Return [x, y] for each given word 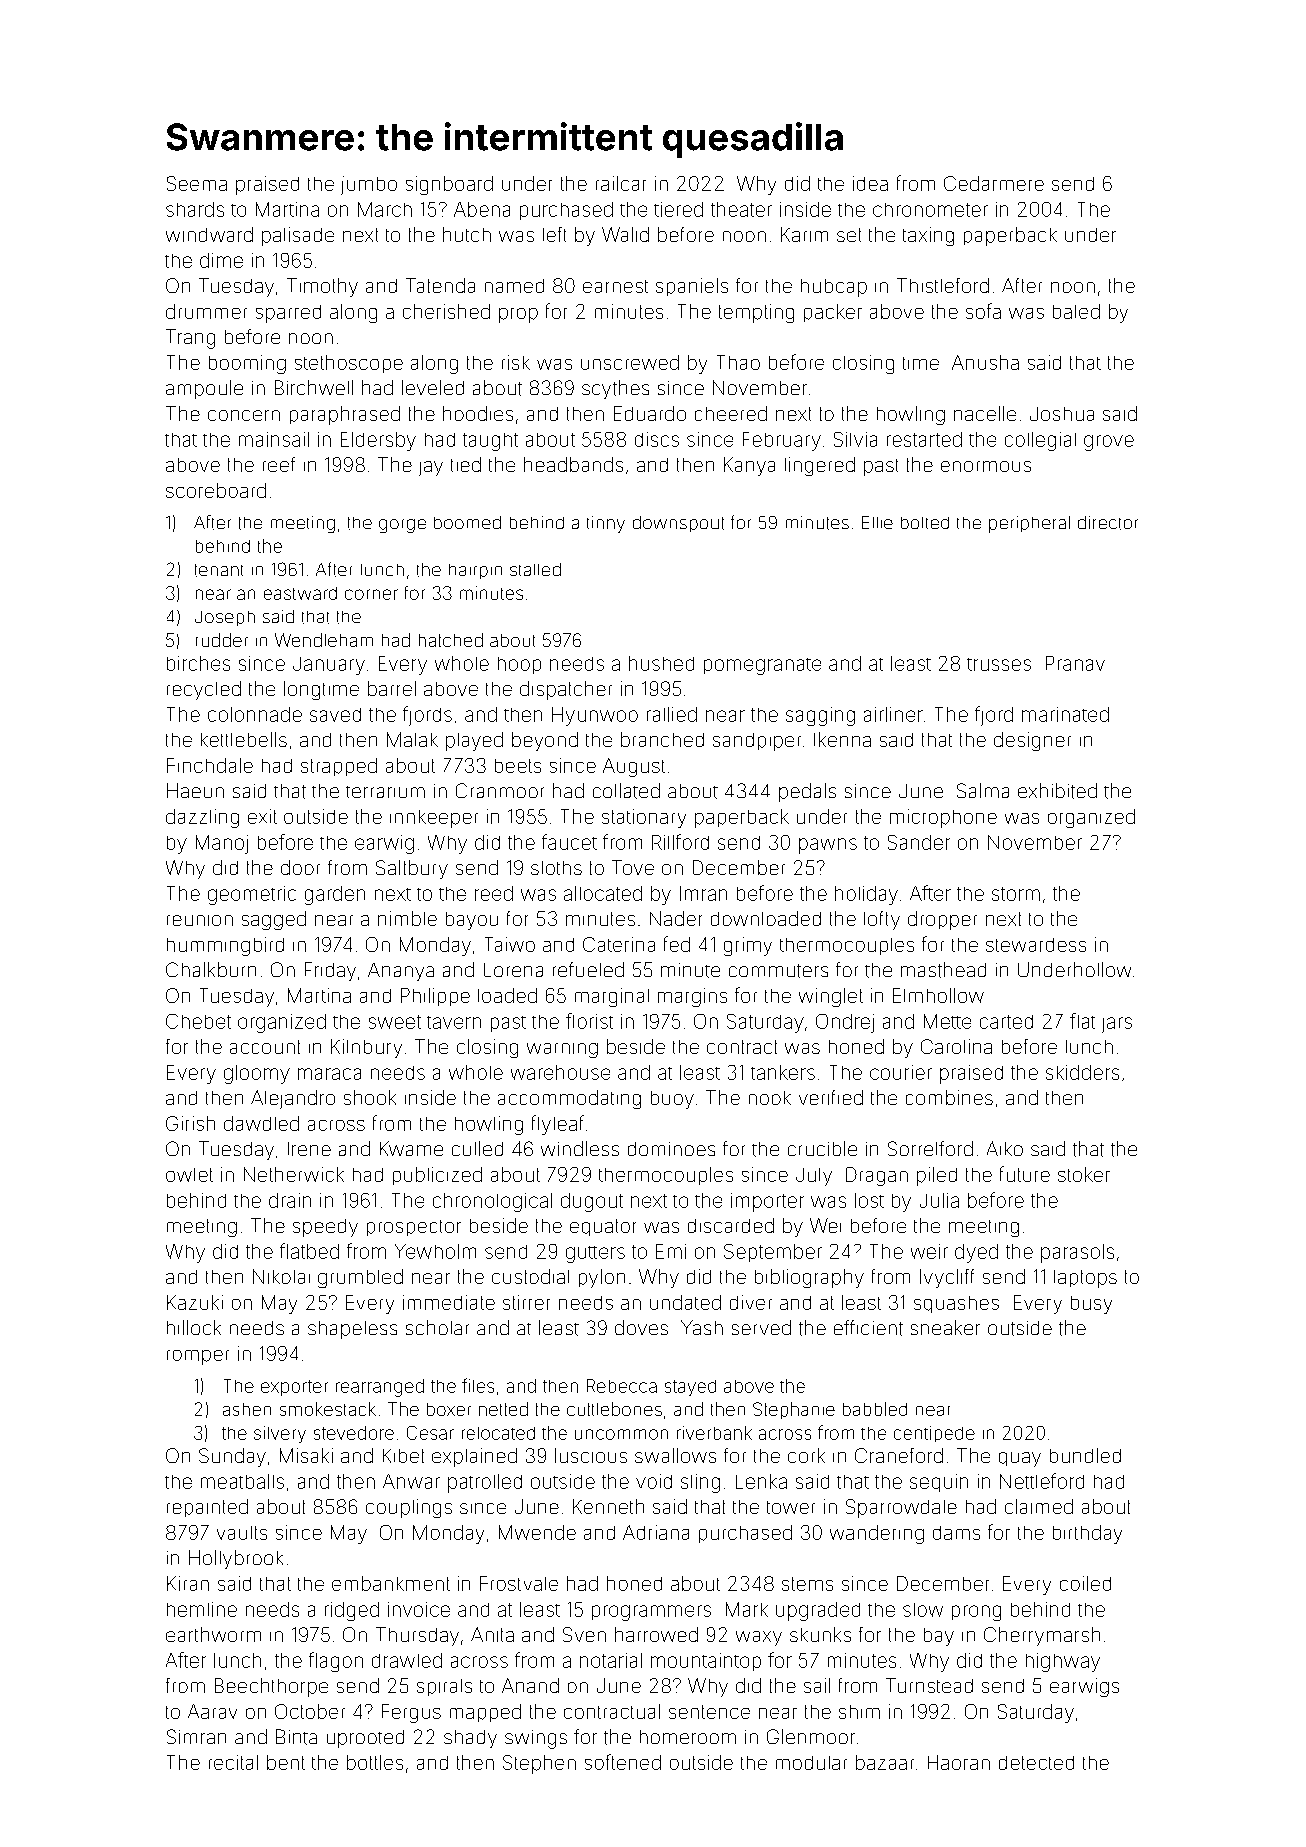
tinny [606, 524]
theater [741, 209]
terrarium [385, 792]
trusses [999, 664]
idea [870, 183]
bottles [375, 1762]
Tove [633, 867]
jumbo [369, 185]
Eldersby [378, 441]
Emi [671, 1251]
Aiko [1005, 1148]
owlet [189, 1175]
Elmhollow [938, 995]
